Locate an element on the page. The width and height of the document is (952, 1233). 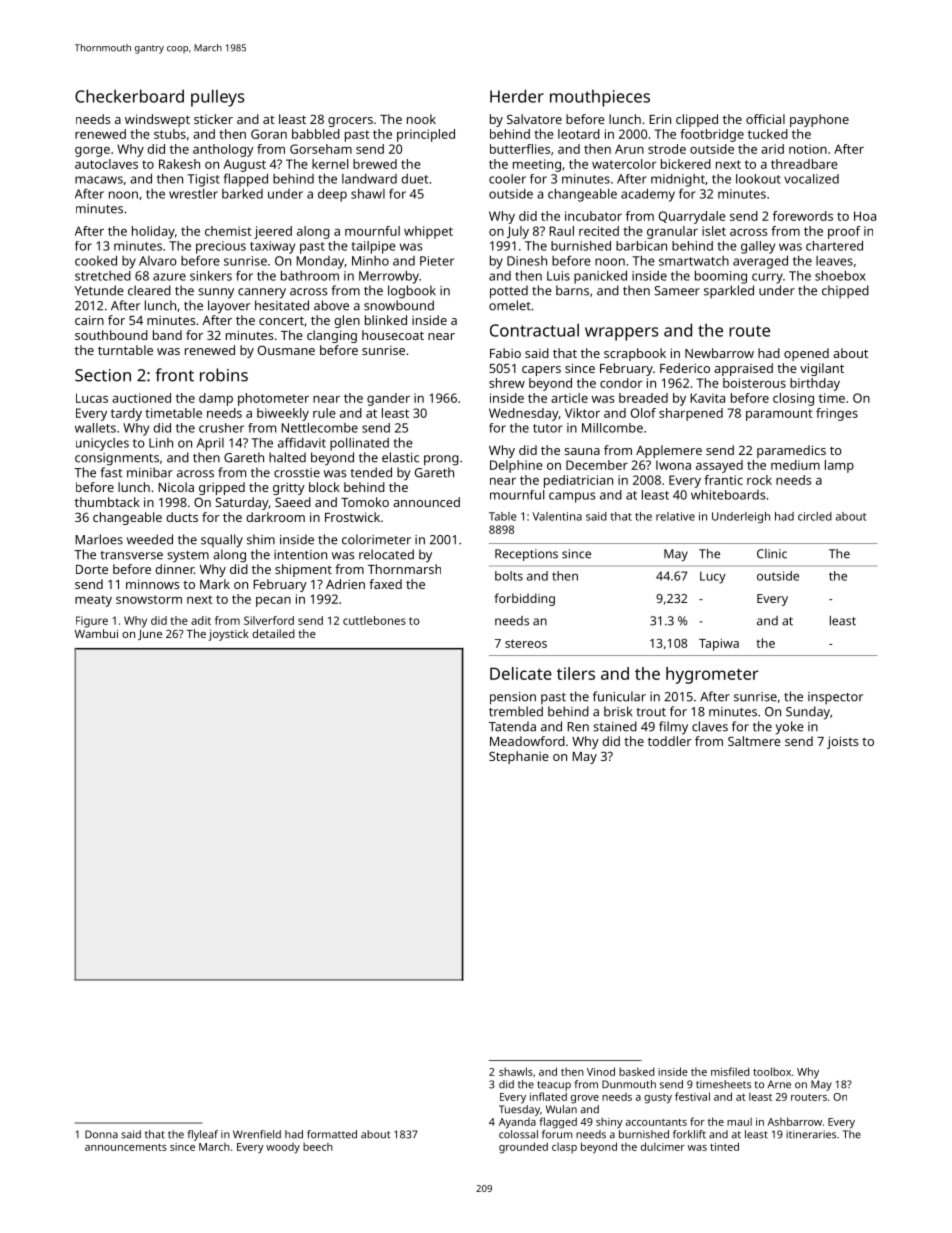
Herder is located at coordinates (517, 96).
